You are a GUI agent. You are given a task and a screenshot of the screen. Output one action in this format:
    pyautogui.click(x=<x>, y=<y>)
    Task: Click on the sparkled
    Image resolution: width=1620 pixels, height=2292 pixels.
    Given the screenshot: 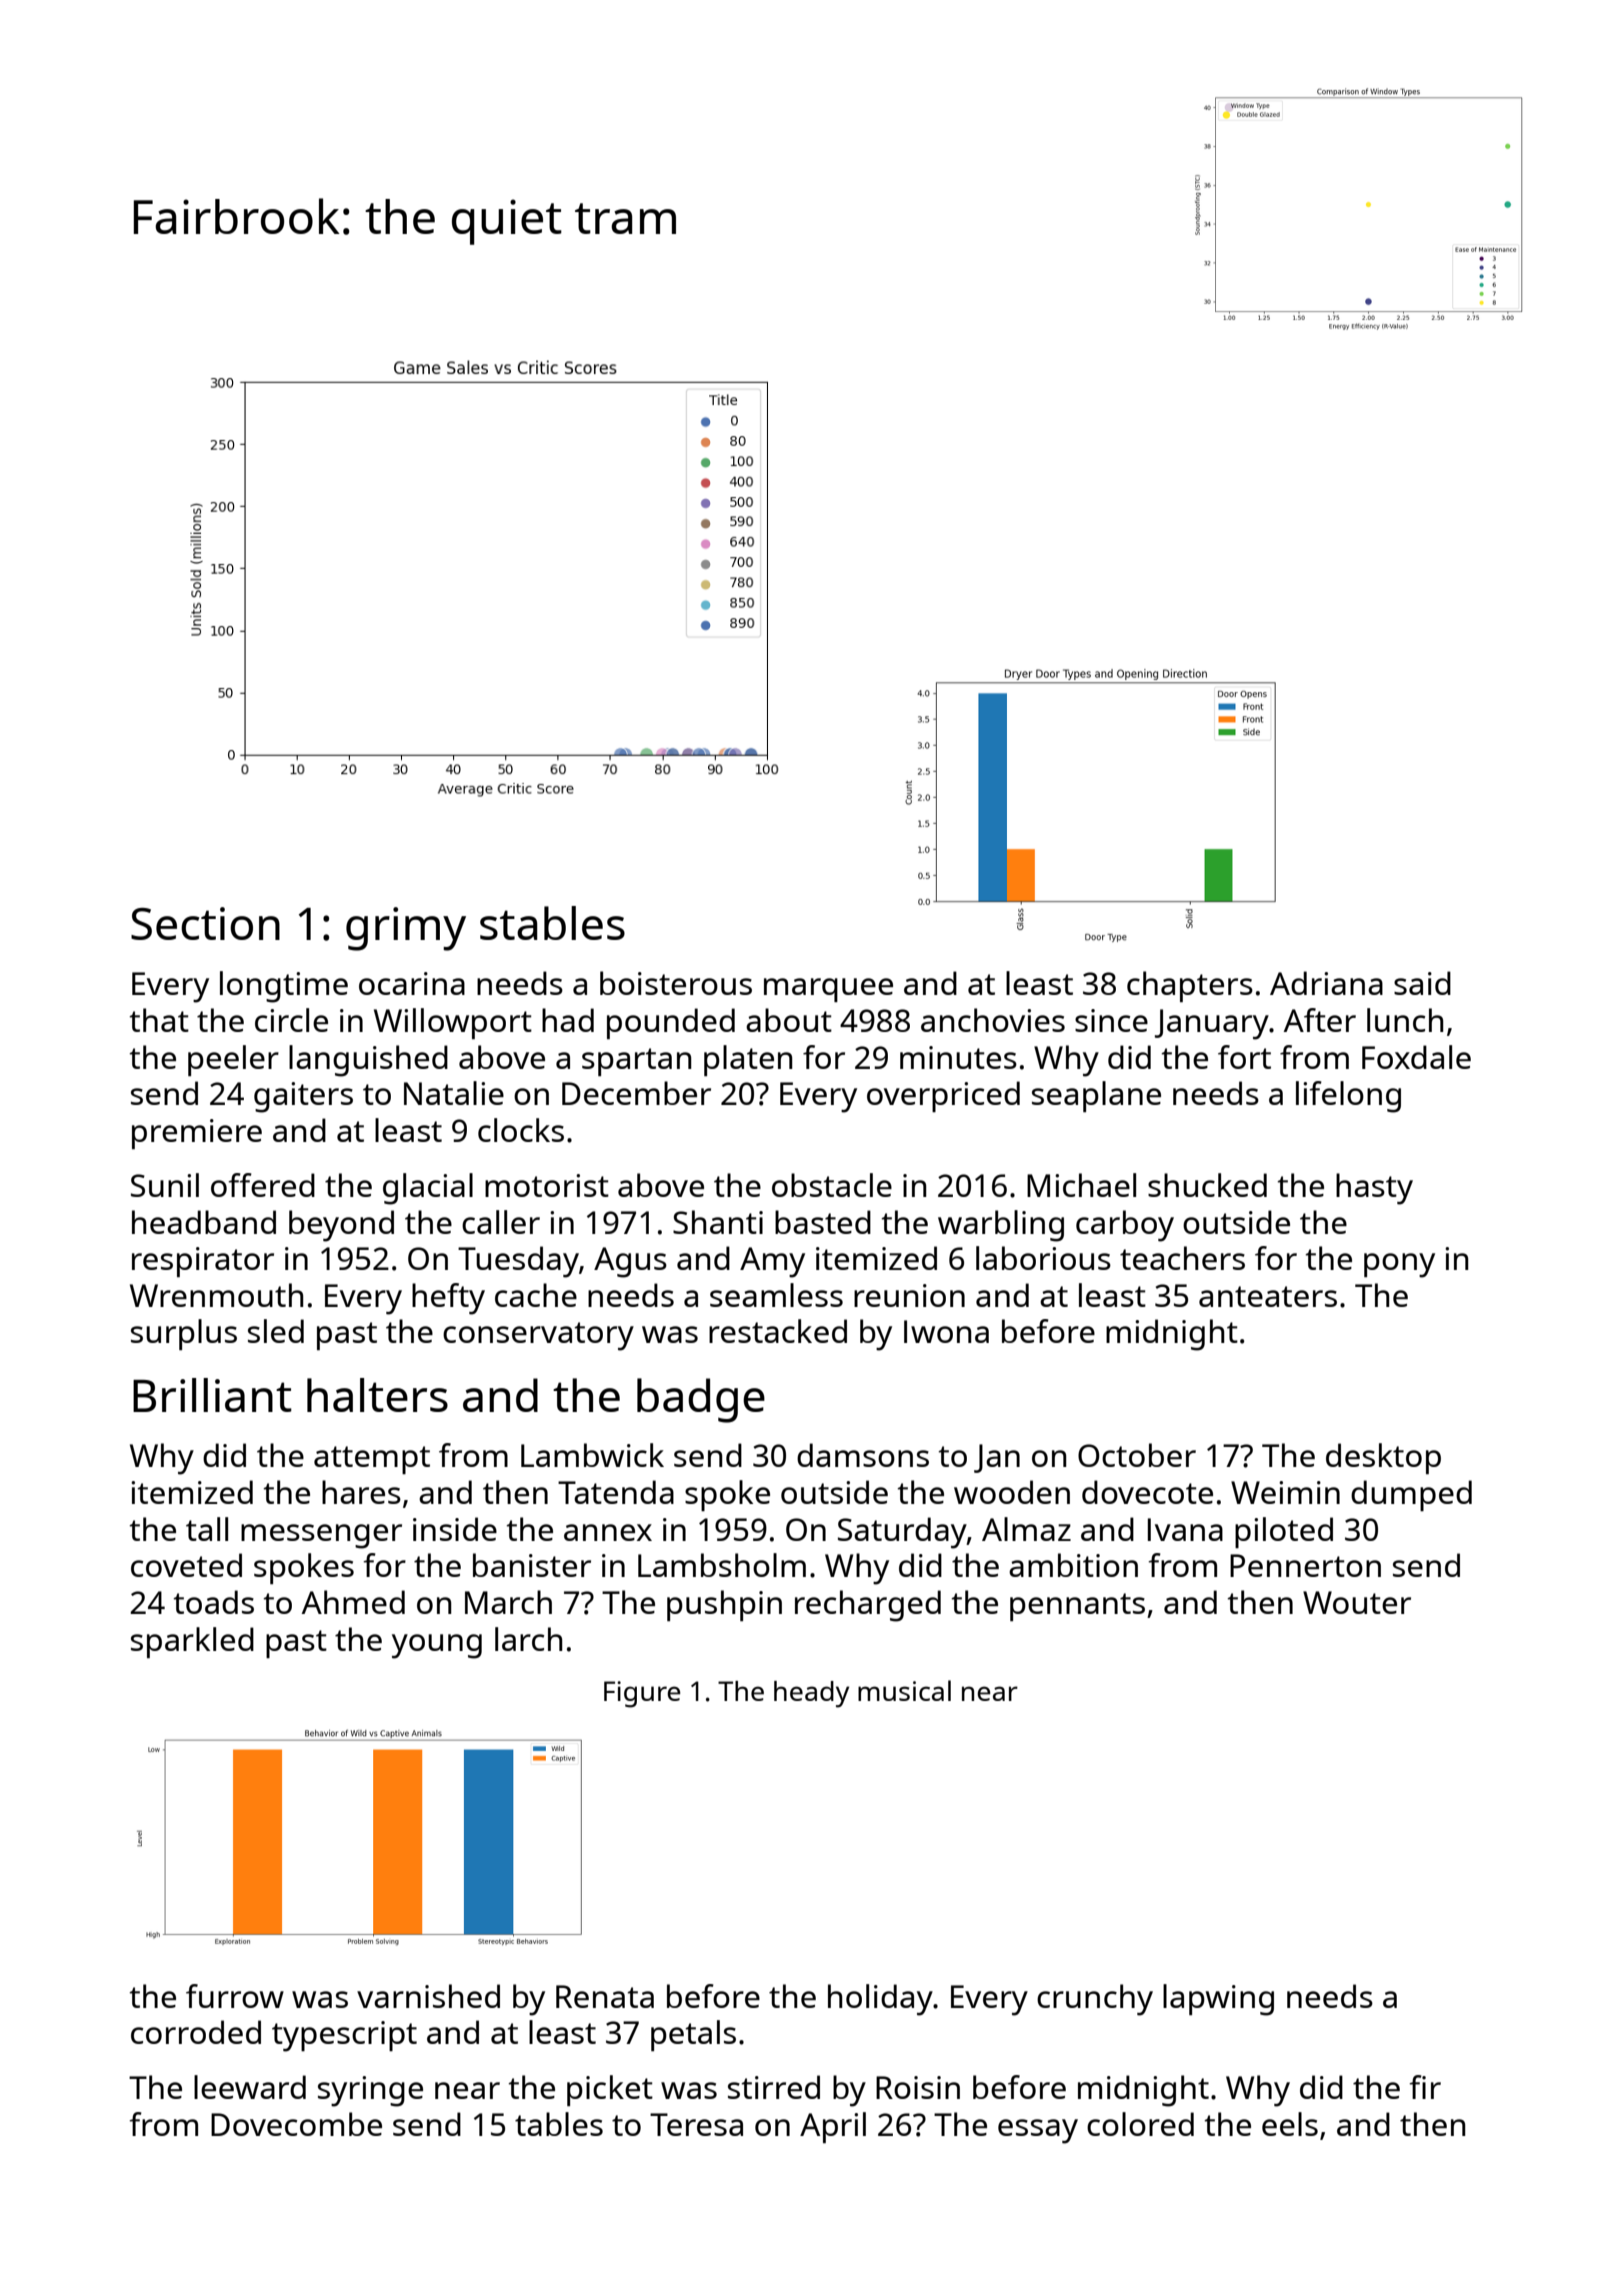 What is the action you would take?
    pyautogui.click(x=192, y=1642)
